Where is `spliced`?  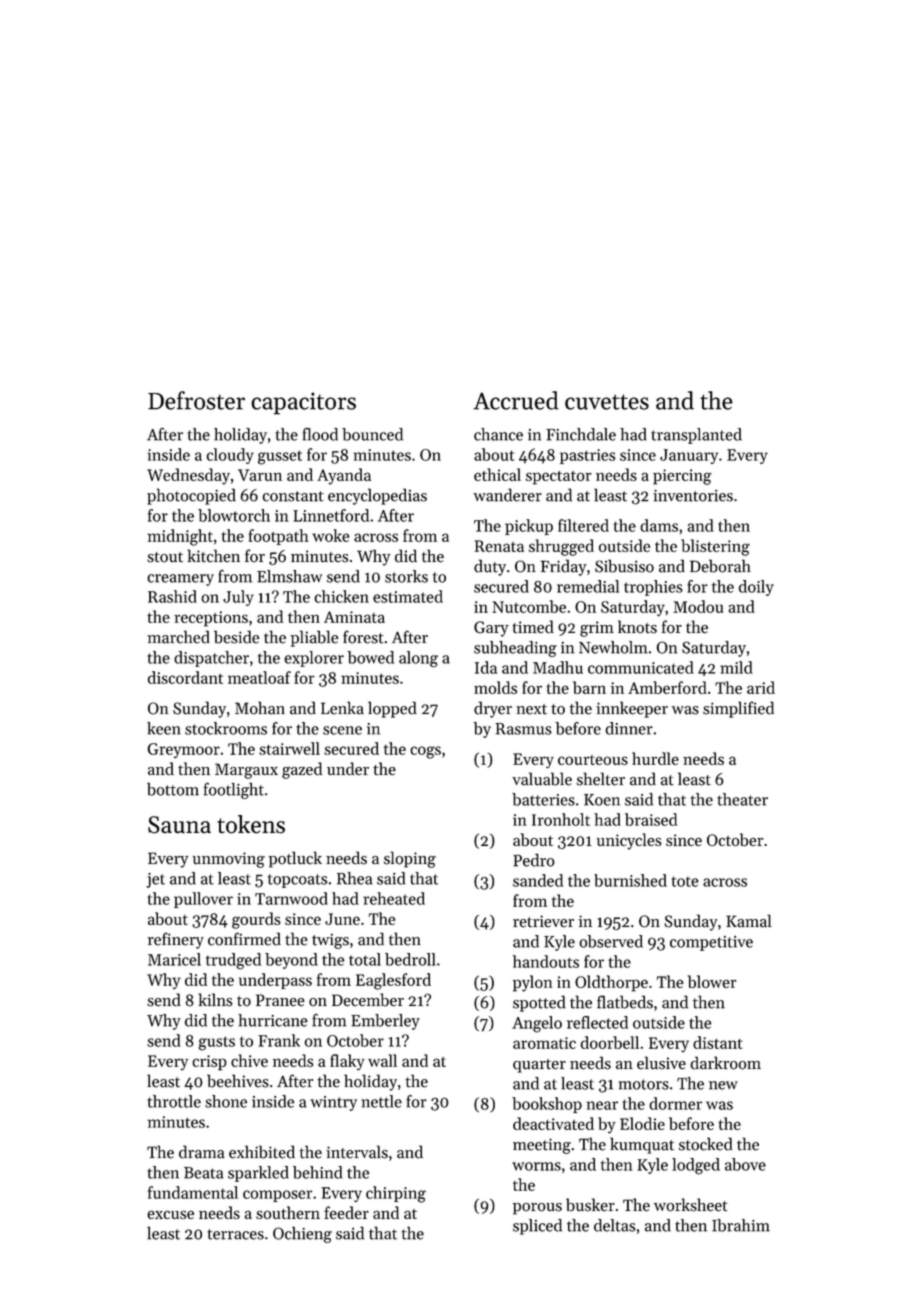
spliced is located at coordinates (537, 1227).
